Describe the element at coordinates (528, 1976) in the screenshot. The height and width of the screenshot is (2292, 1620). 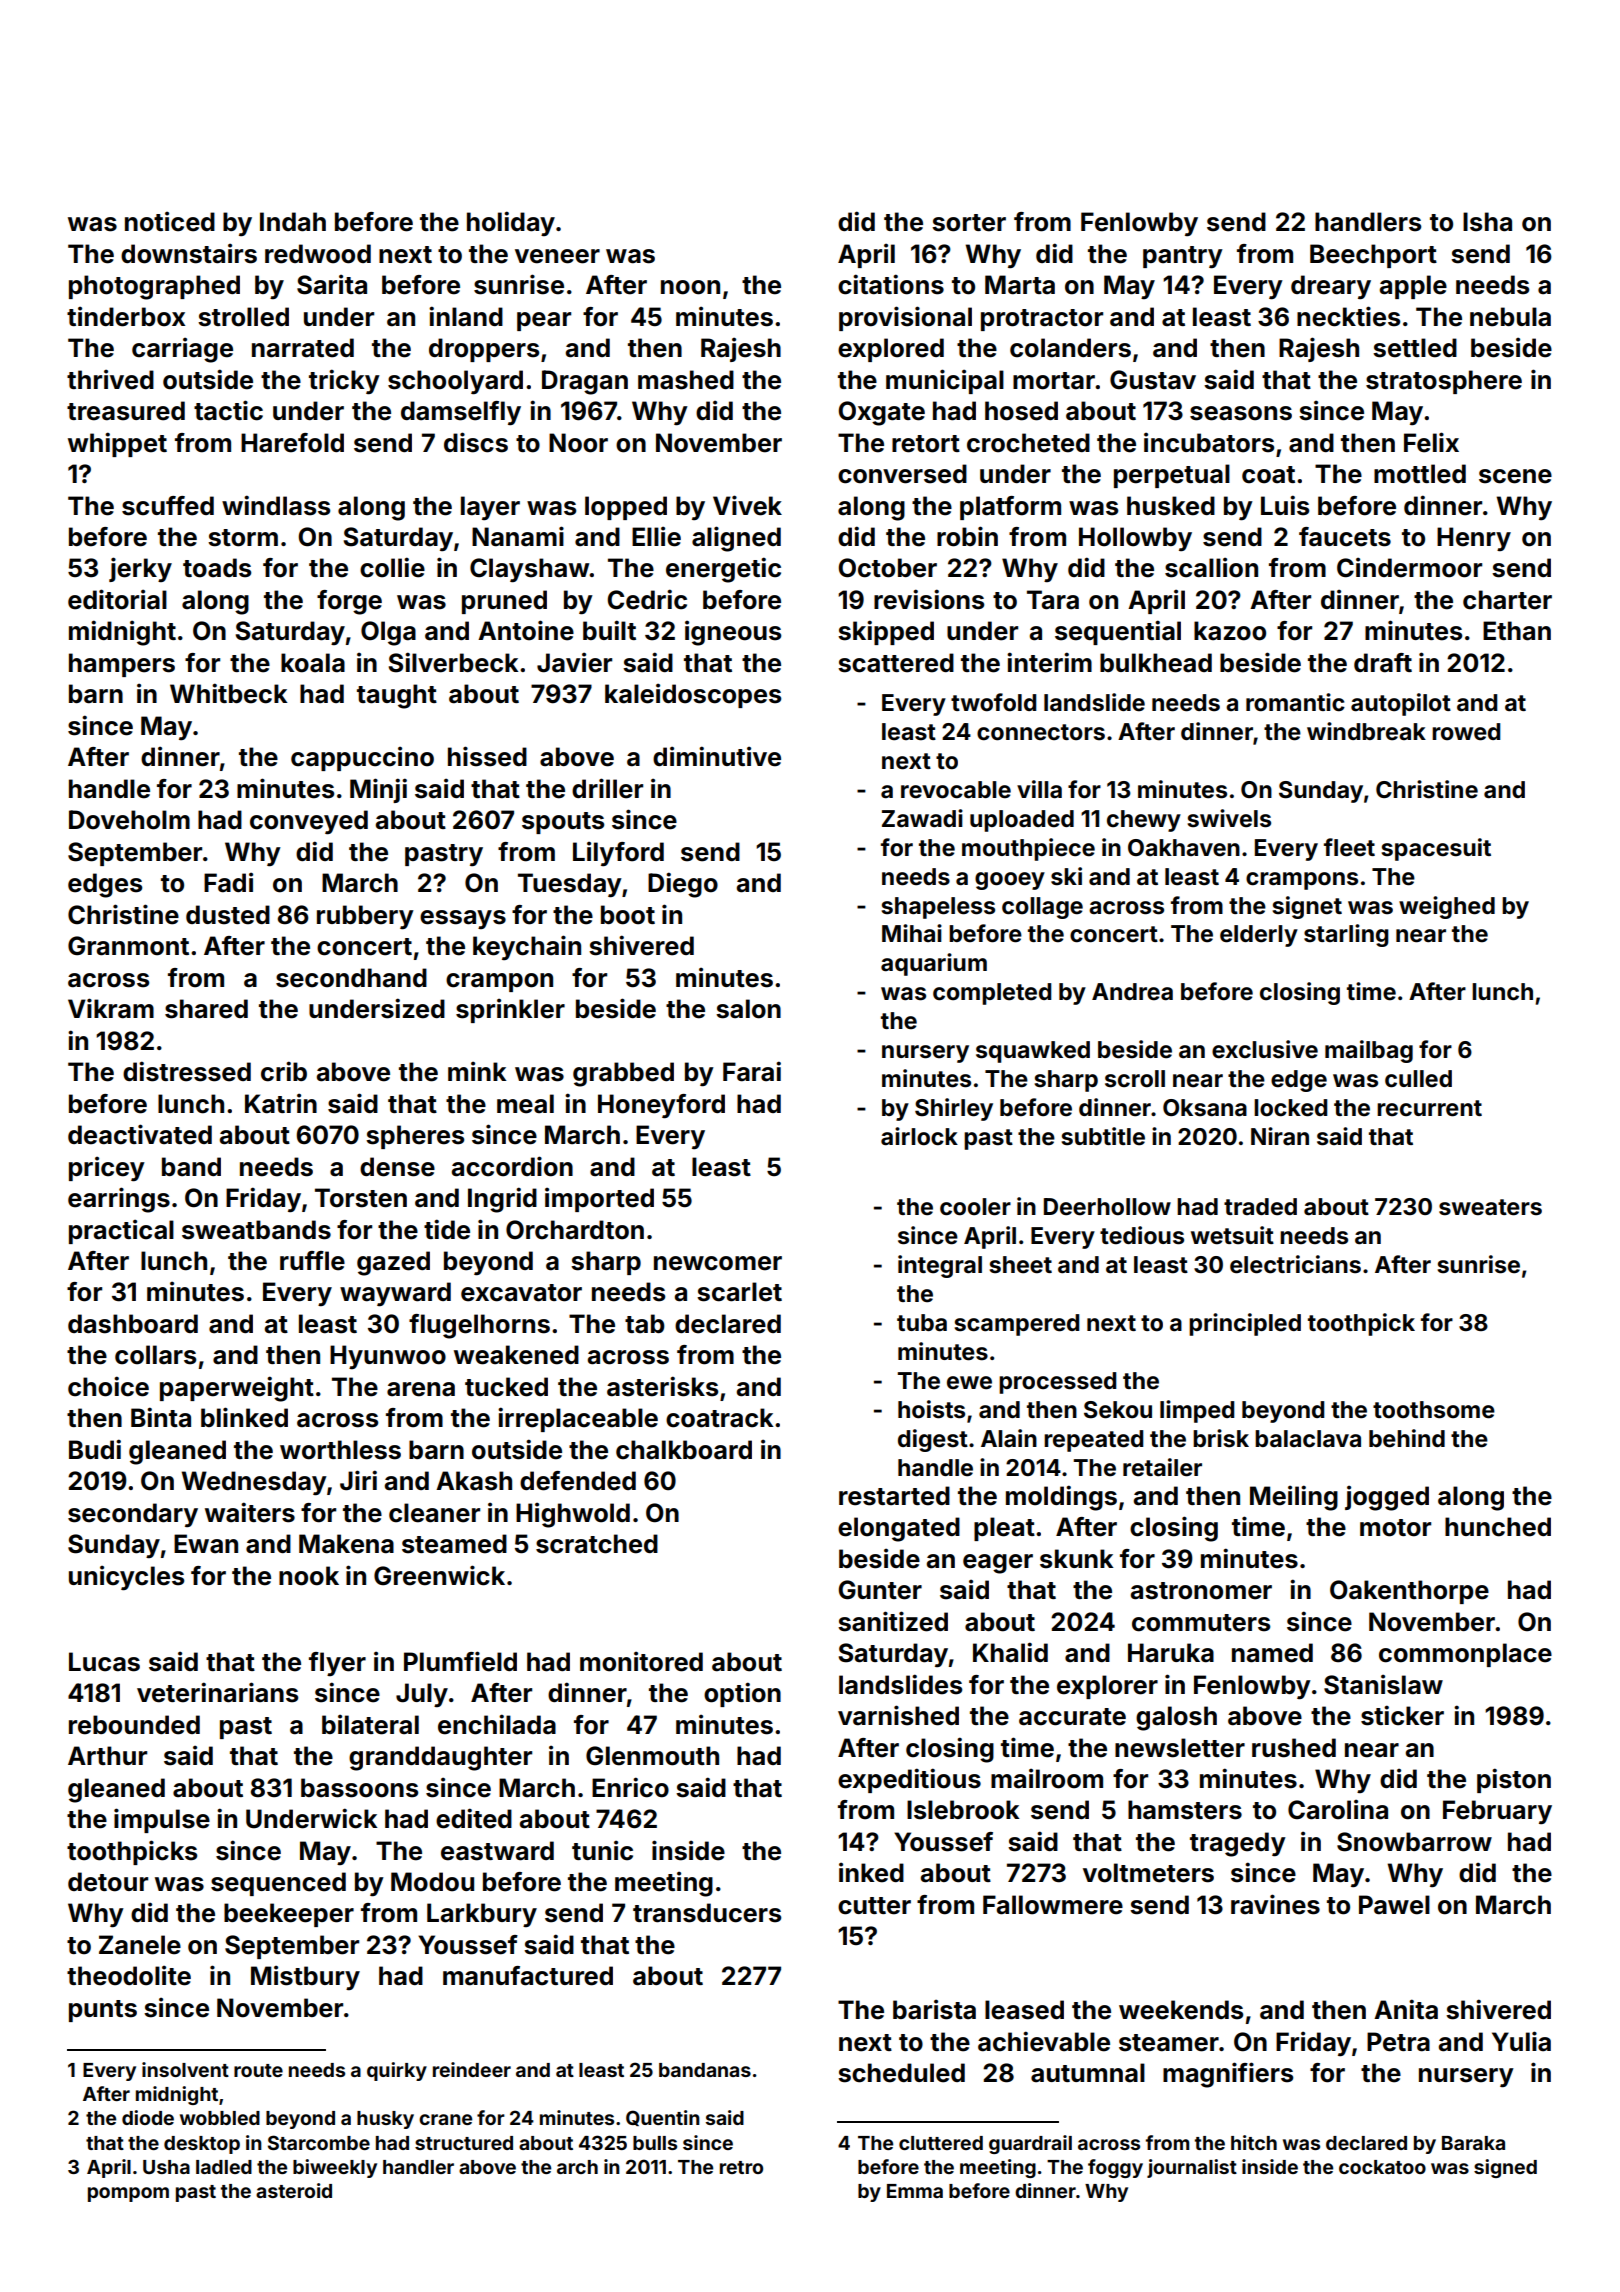
I see `manufactured` at that location.
